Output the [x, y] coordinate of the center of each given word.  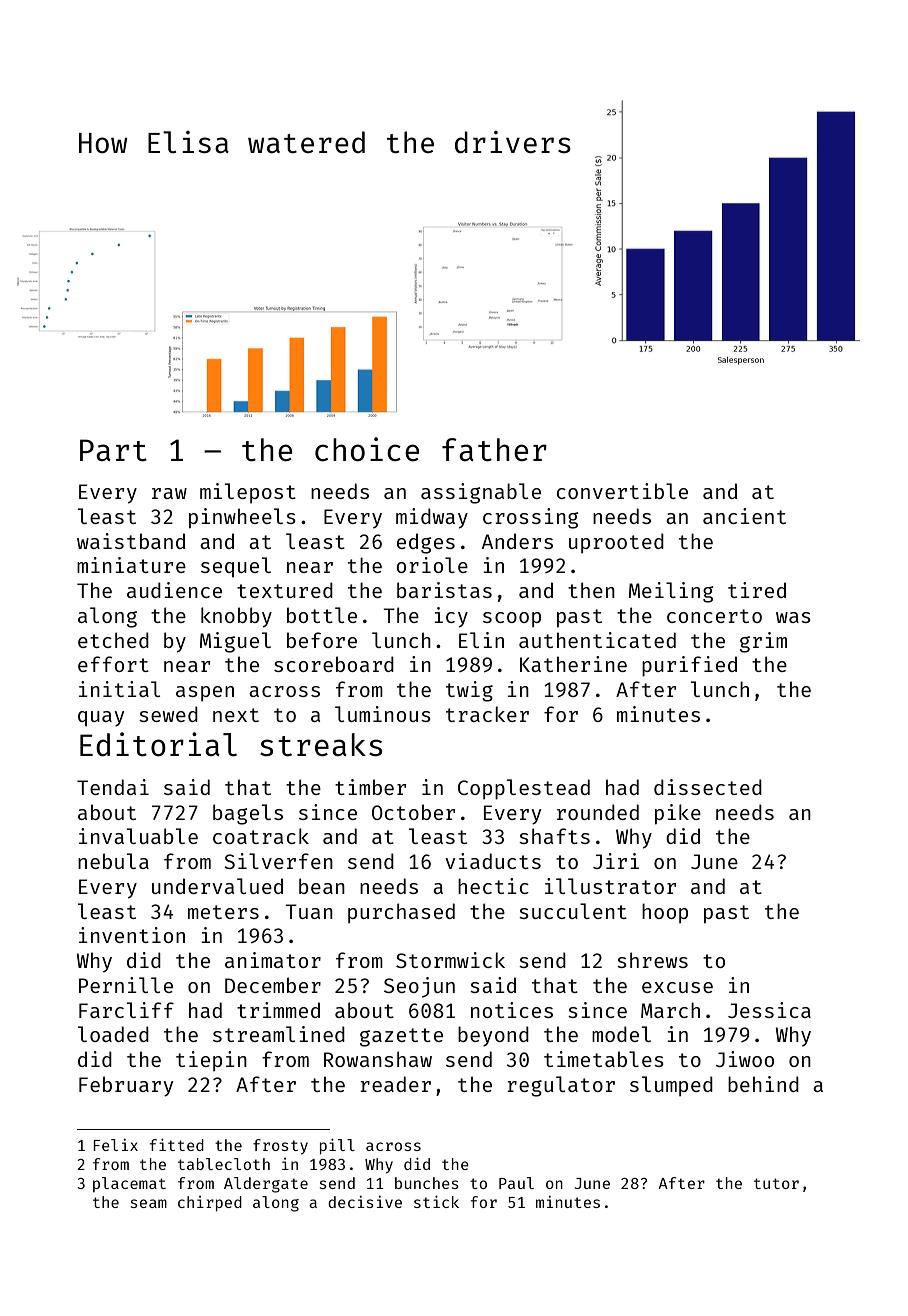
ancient [744, 516]
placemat [129, 1184]
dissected [708, 787]
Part [113, 450]
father [494, 449]
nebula [113, 861]
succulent [573, 911]
